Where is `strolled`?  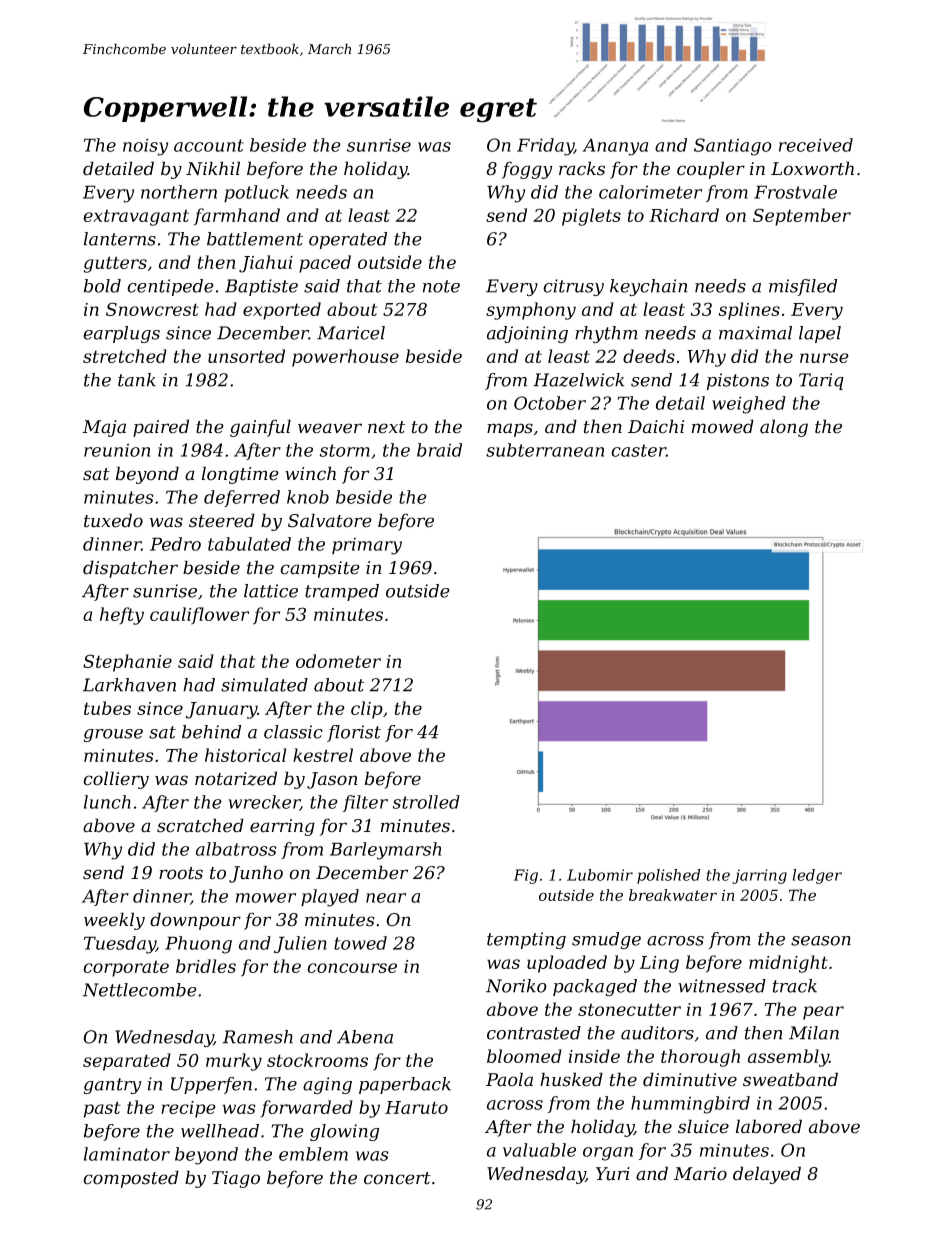 strolled is located at coordinates (426, 802).
